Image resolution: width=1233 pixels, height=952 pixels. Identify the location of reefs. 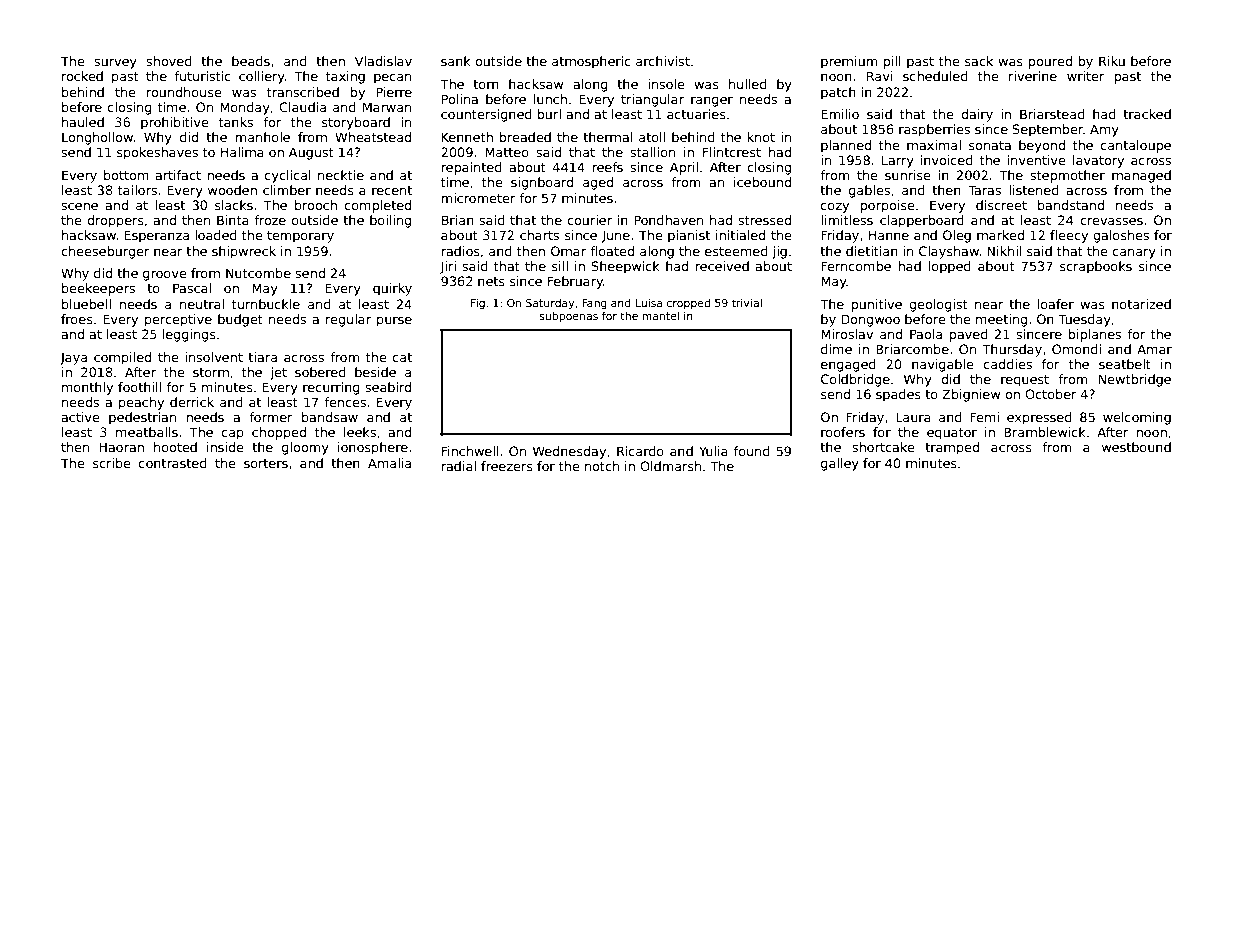
(607, 167).
